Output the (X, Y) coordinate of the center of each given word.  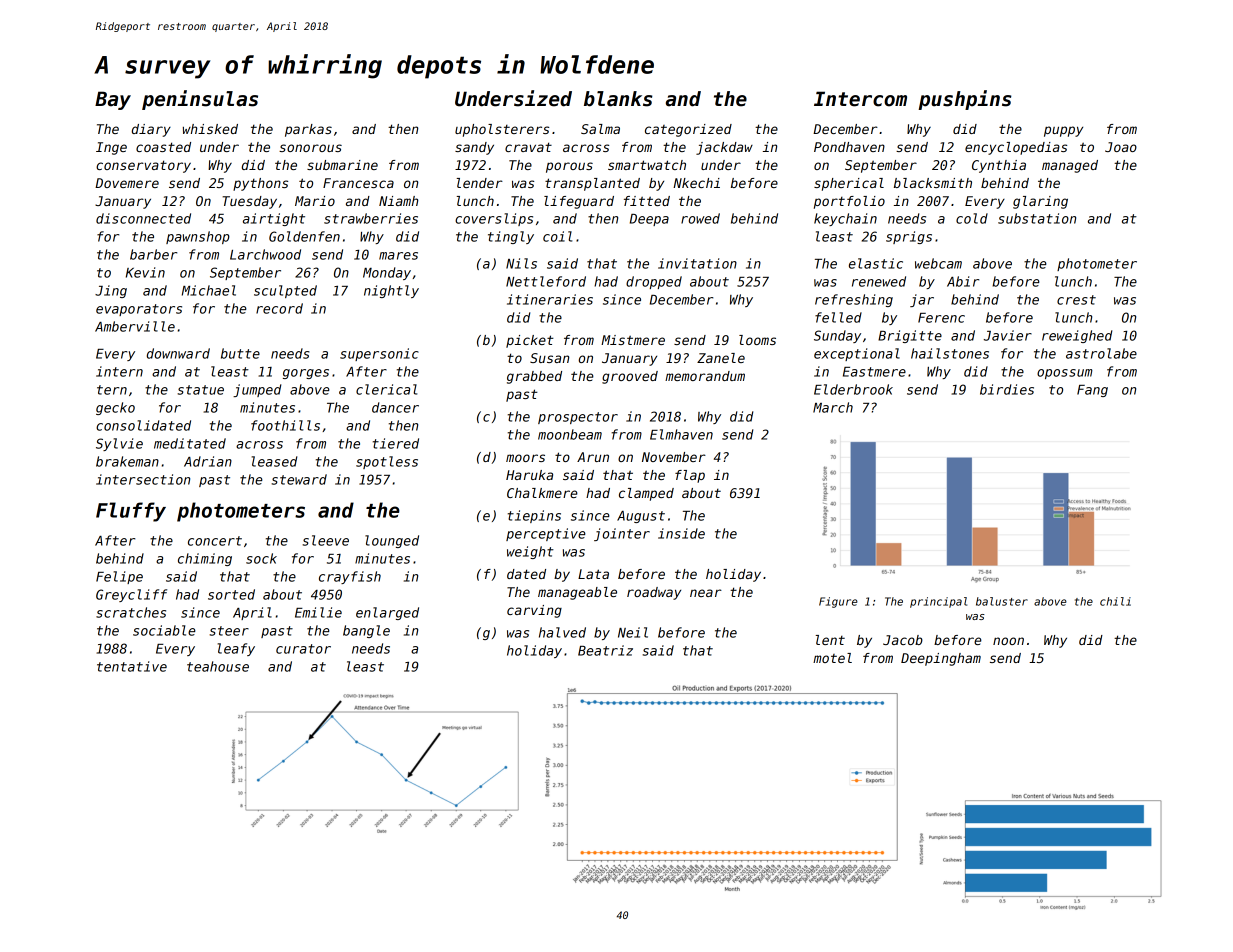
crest (1076, 300)
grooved (630, 377)
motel (832, 658)
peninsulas (200, 100)
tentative (132, 666)
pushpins (964, 100)
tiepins (534, 516)
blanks (618, 99)
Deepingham (941, 659)
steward (299, 479)
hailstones (950, 353)
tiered (396, 443)
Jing (111, 291)
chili (1115, 601)
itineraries (550, 299)
